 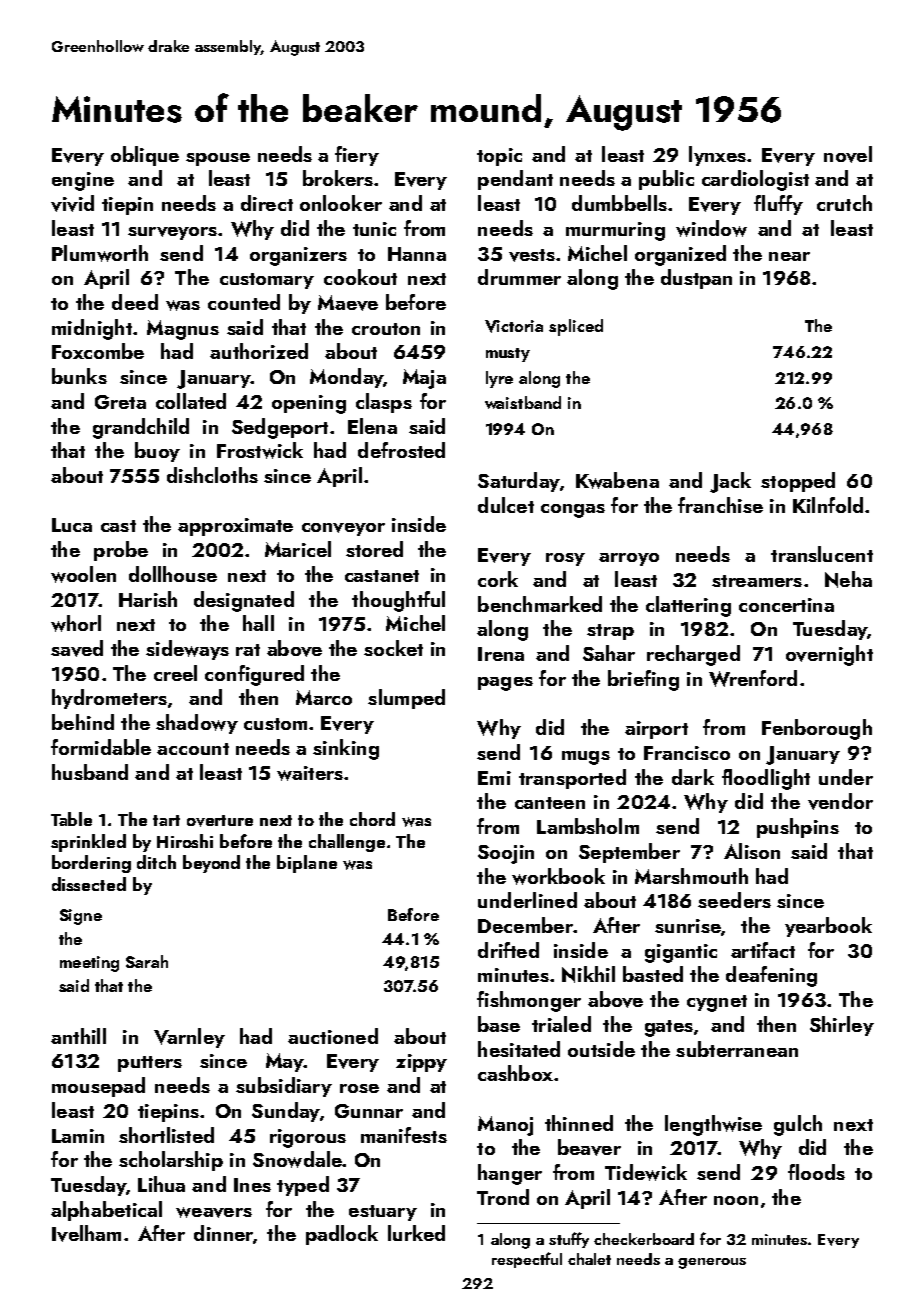 What do you see at coordinates (357, 156) in the document?
I see `fiery` at bounding box center [357, 156].
